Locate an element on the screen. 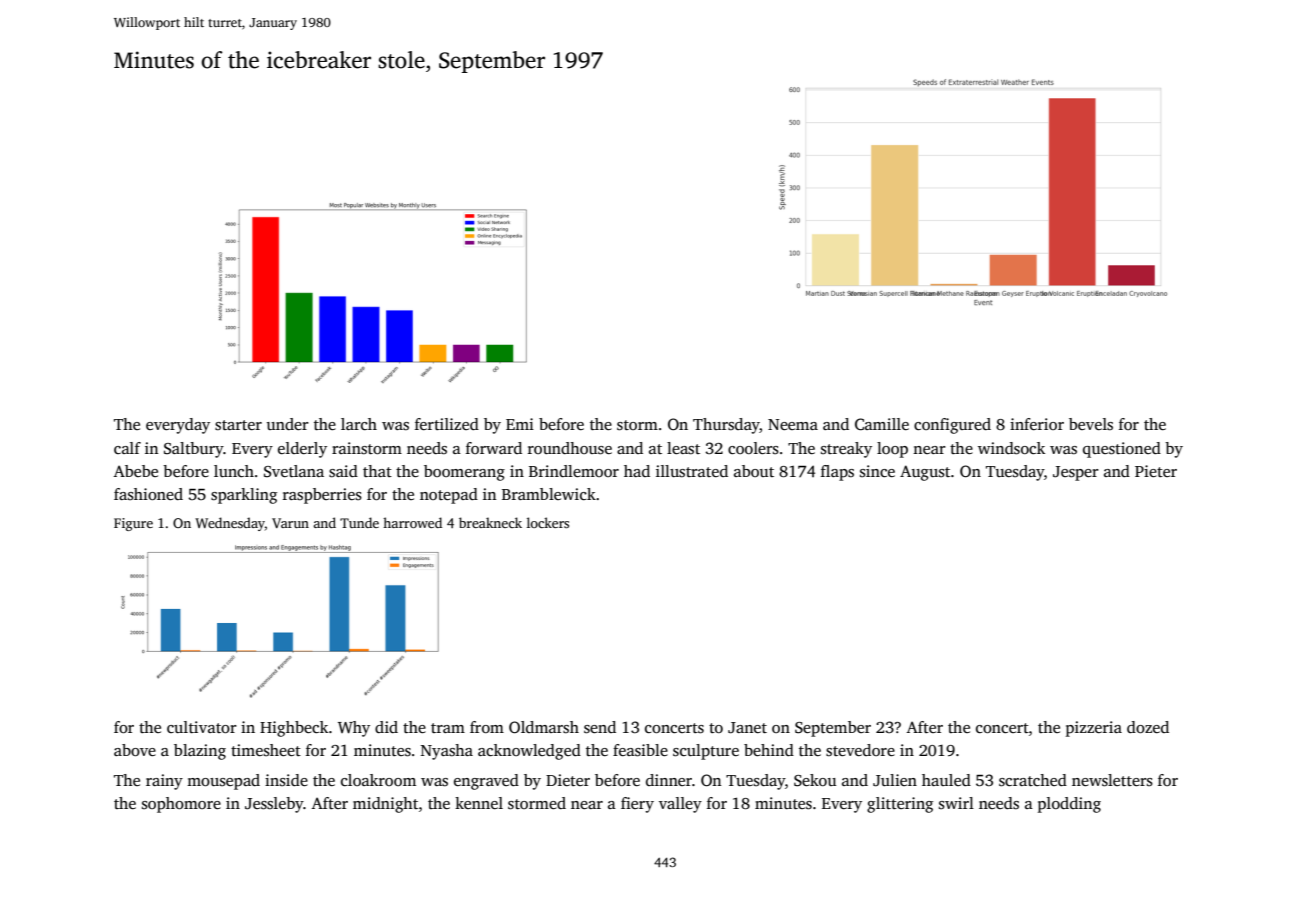 The width and height of the screenshot is (1308, 924). Tunde is located at coordinates (359, 522).
